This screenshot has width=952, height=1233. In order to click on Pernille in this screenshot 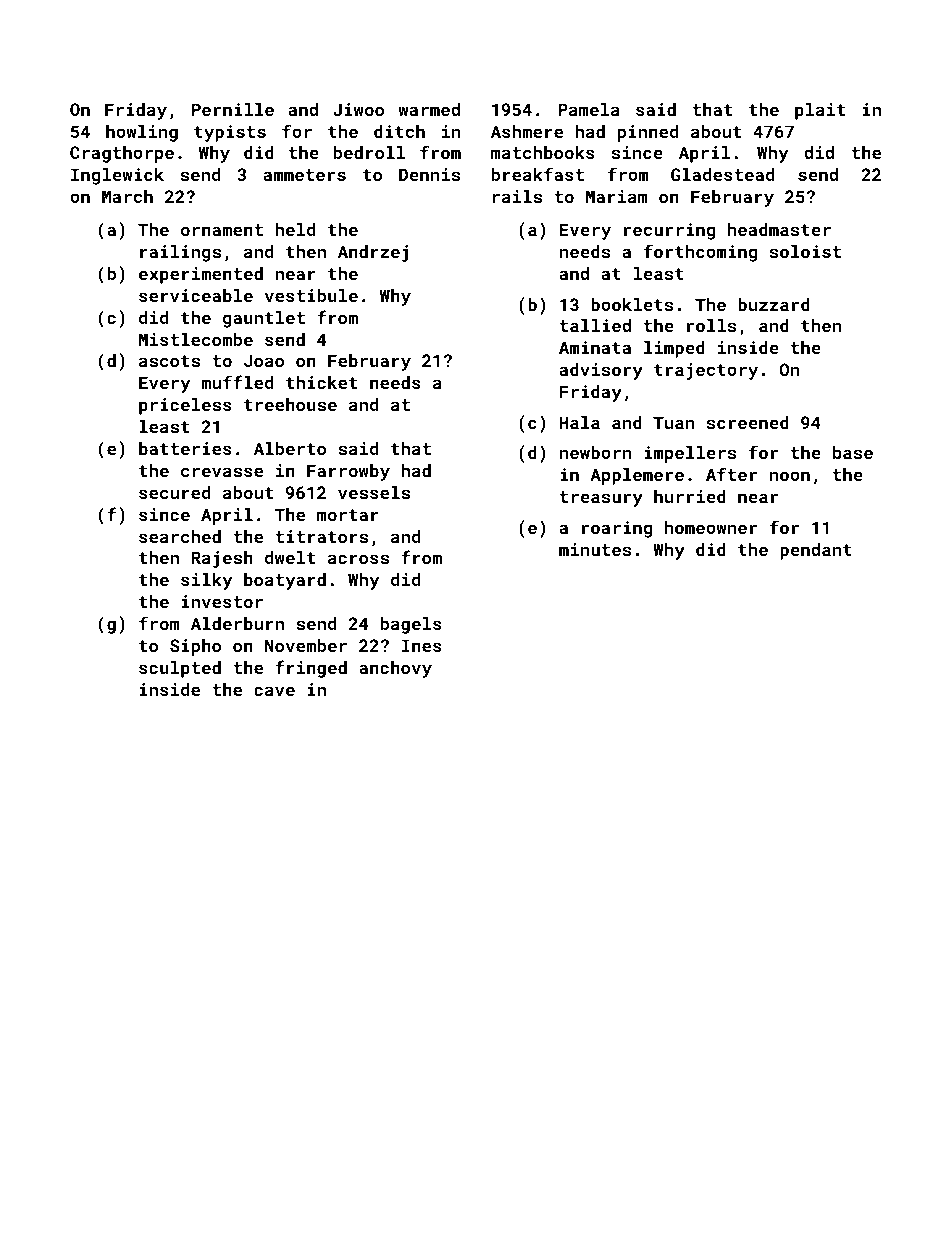, I will do `click(233, 109)`.
